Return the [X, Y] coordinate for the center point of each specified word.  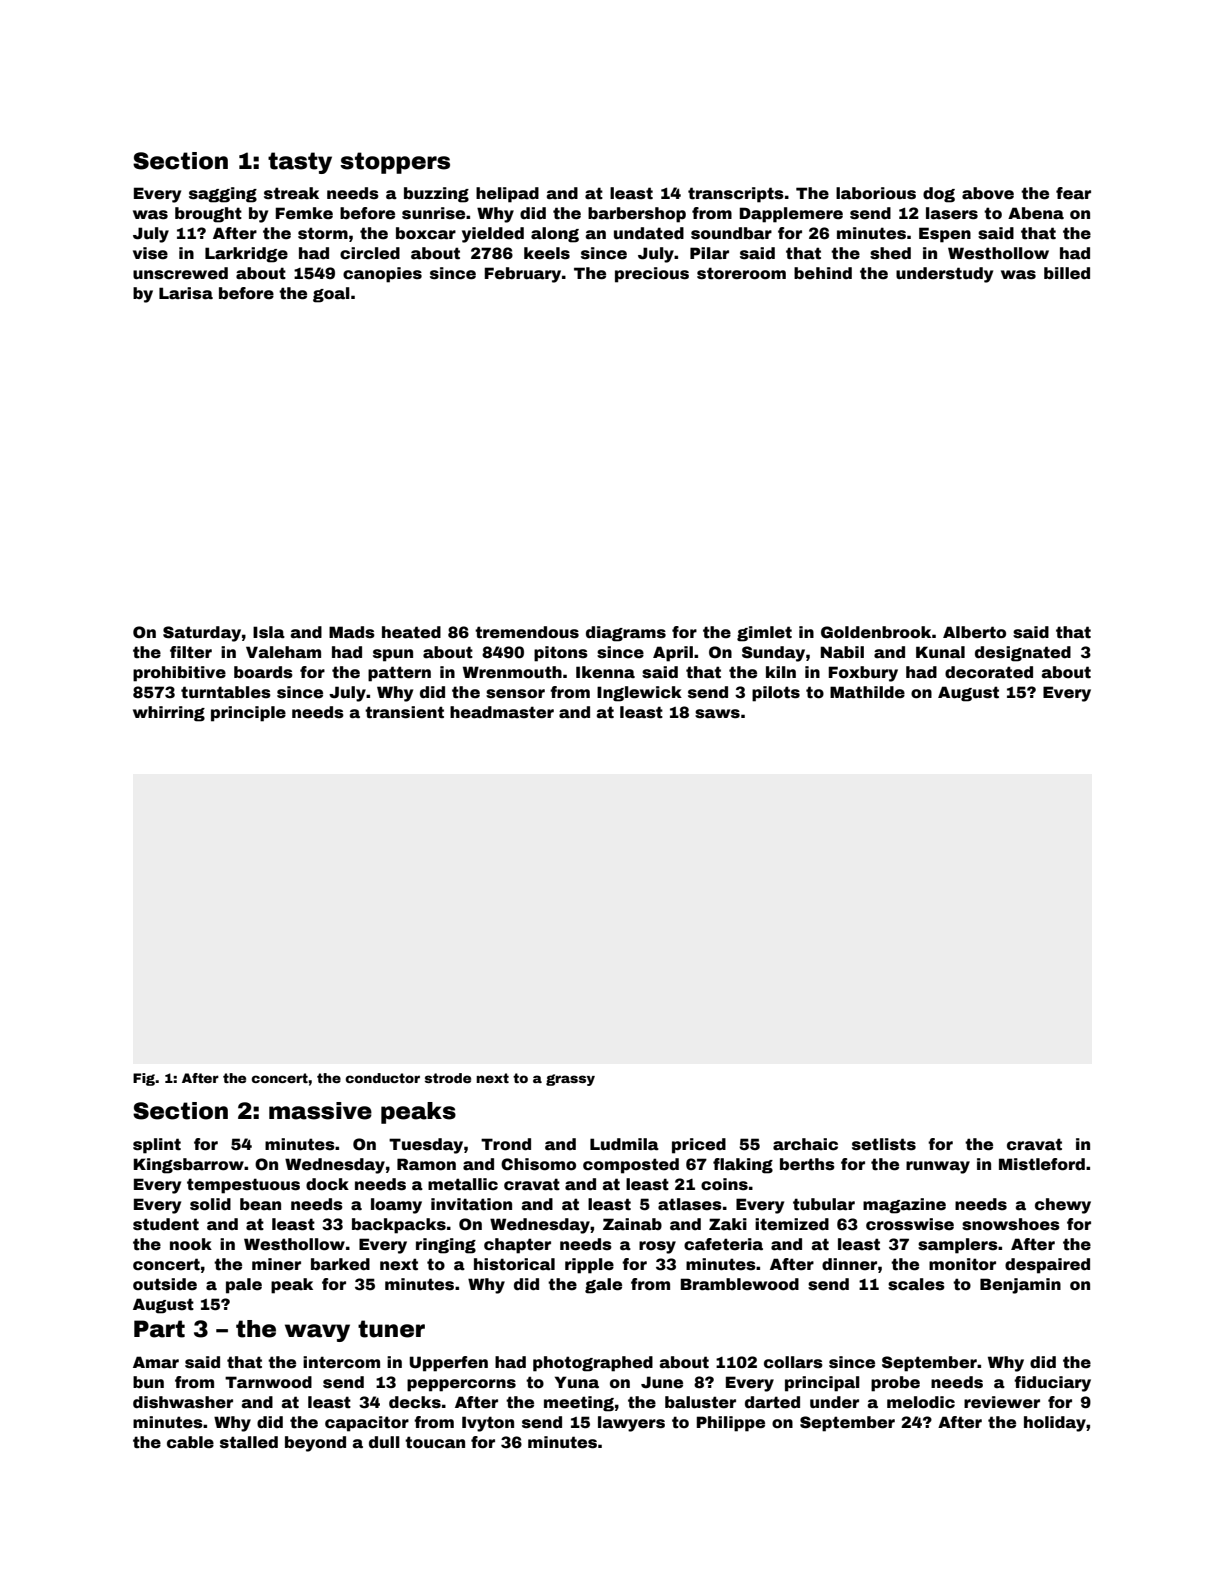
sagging [223, 195]
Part [159, 1329]
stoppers [395, 163]
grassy [570, 1080]
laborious [876, 193]
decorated [989, 672]
